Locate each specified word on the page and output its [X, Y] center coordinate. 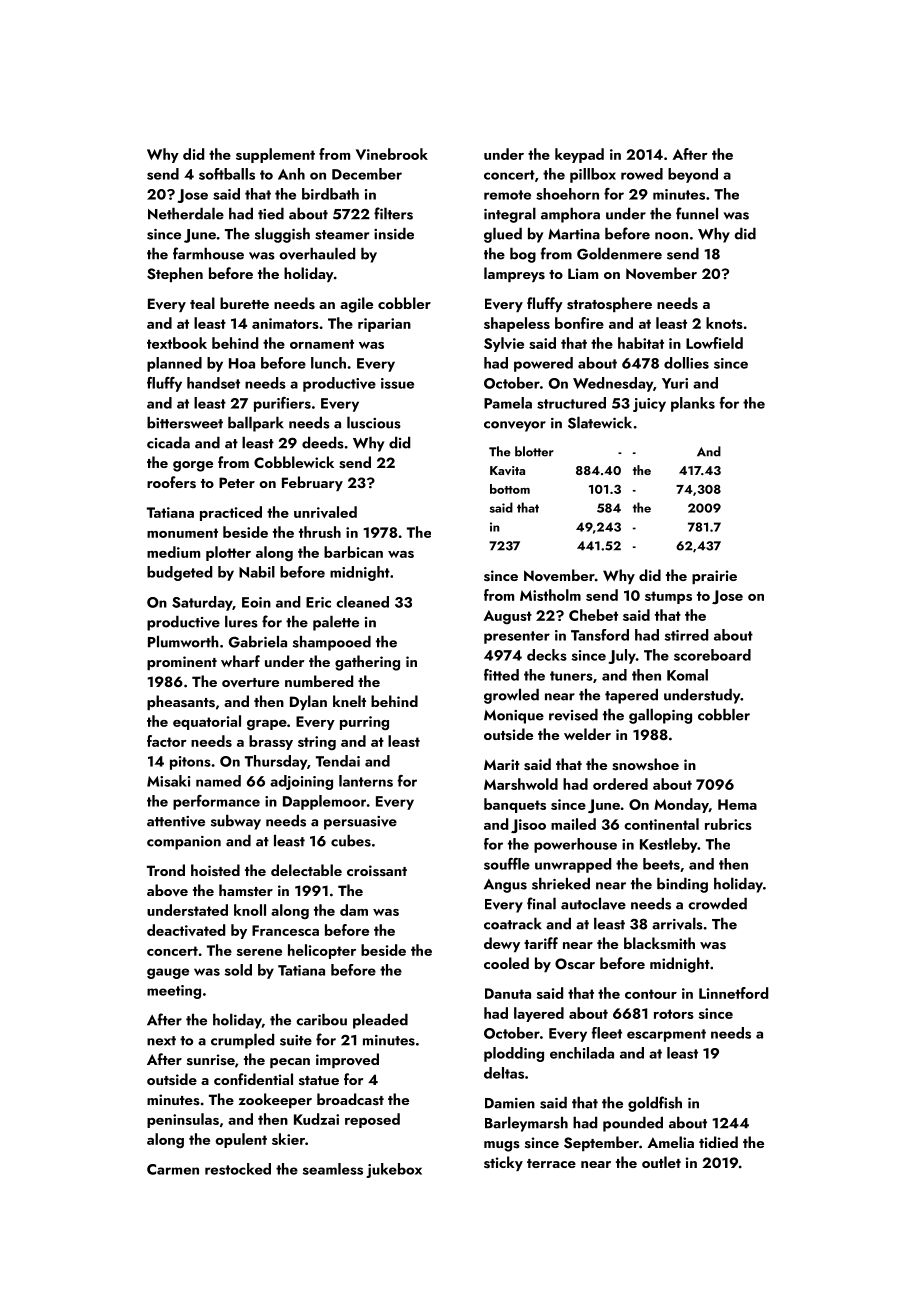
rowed [642, 174]
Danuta [508, 993]
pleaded [380, 1021]
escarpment [666, 1035]
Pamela [508, 403]
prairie [714, 577]
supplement [275, 155]
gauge [168, 973]
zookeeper [275, 1100]
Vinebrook [392, 154]
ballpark [256, 424]
